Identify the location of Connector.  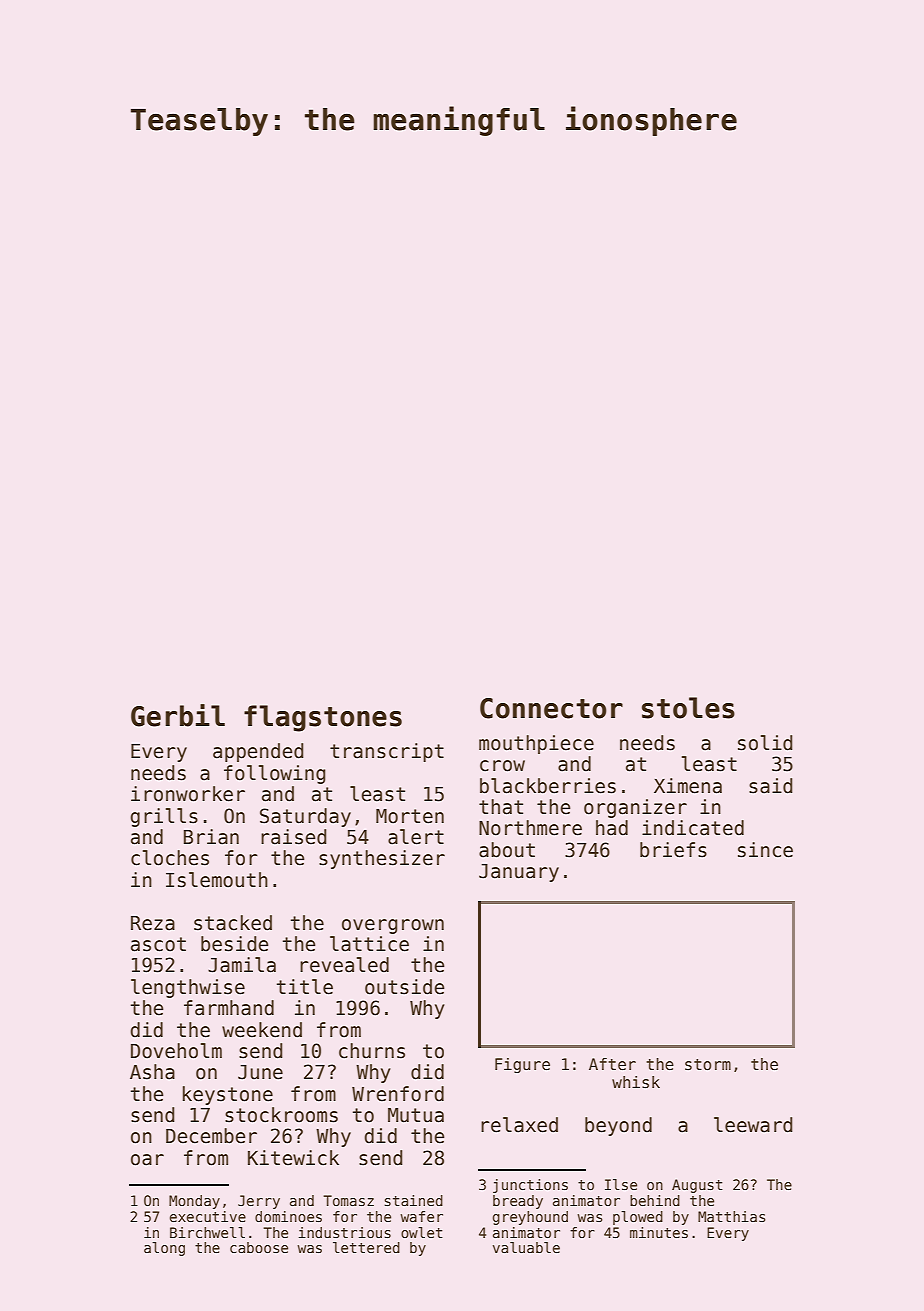
(551, 708).
